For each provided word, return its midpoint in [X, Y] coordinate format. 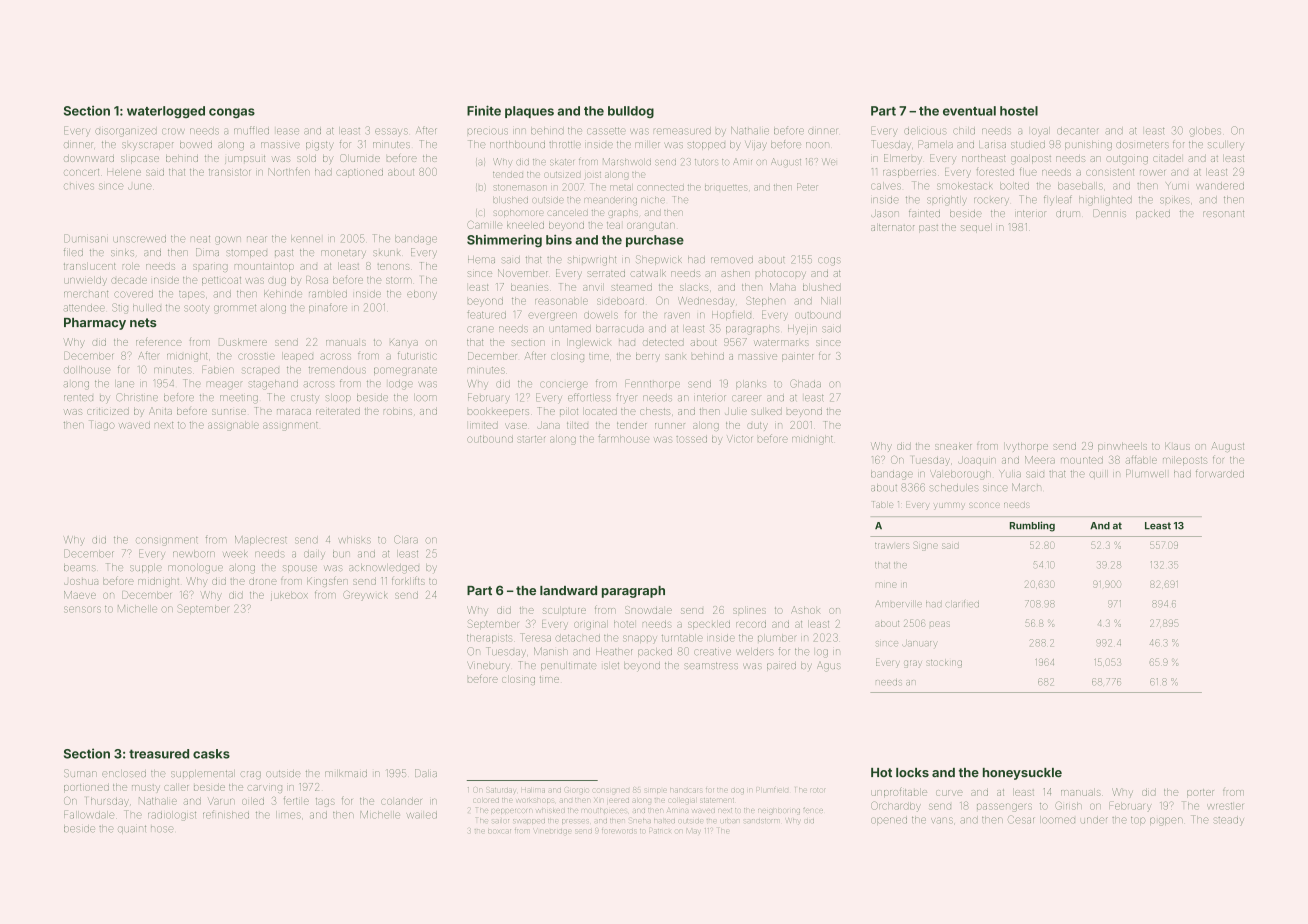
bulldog [631, 112]
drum [1067, 214]
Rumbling [1032, 526]
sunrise [229, 412]
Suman [80, 773]
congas [232, 113]
